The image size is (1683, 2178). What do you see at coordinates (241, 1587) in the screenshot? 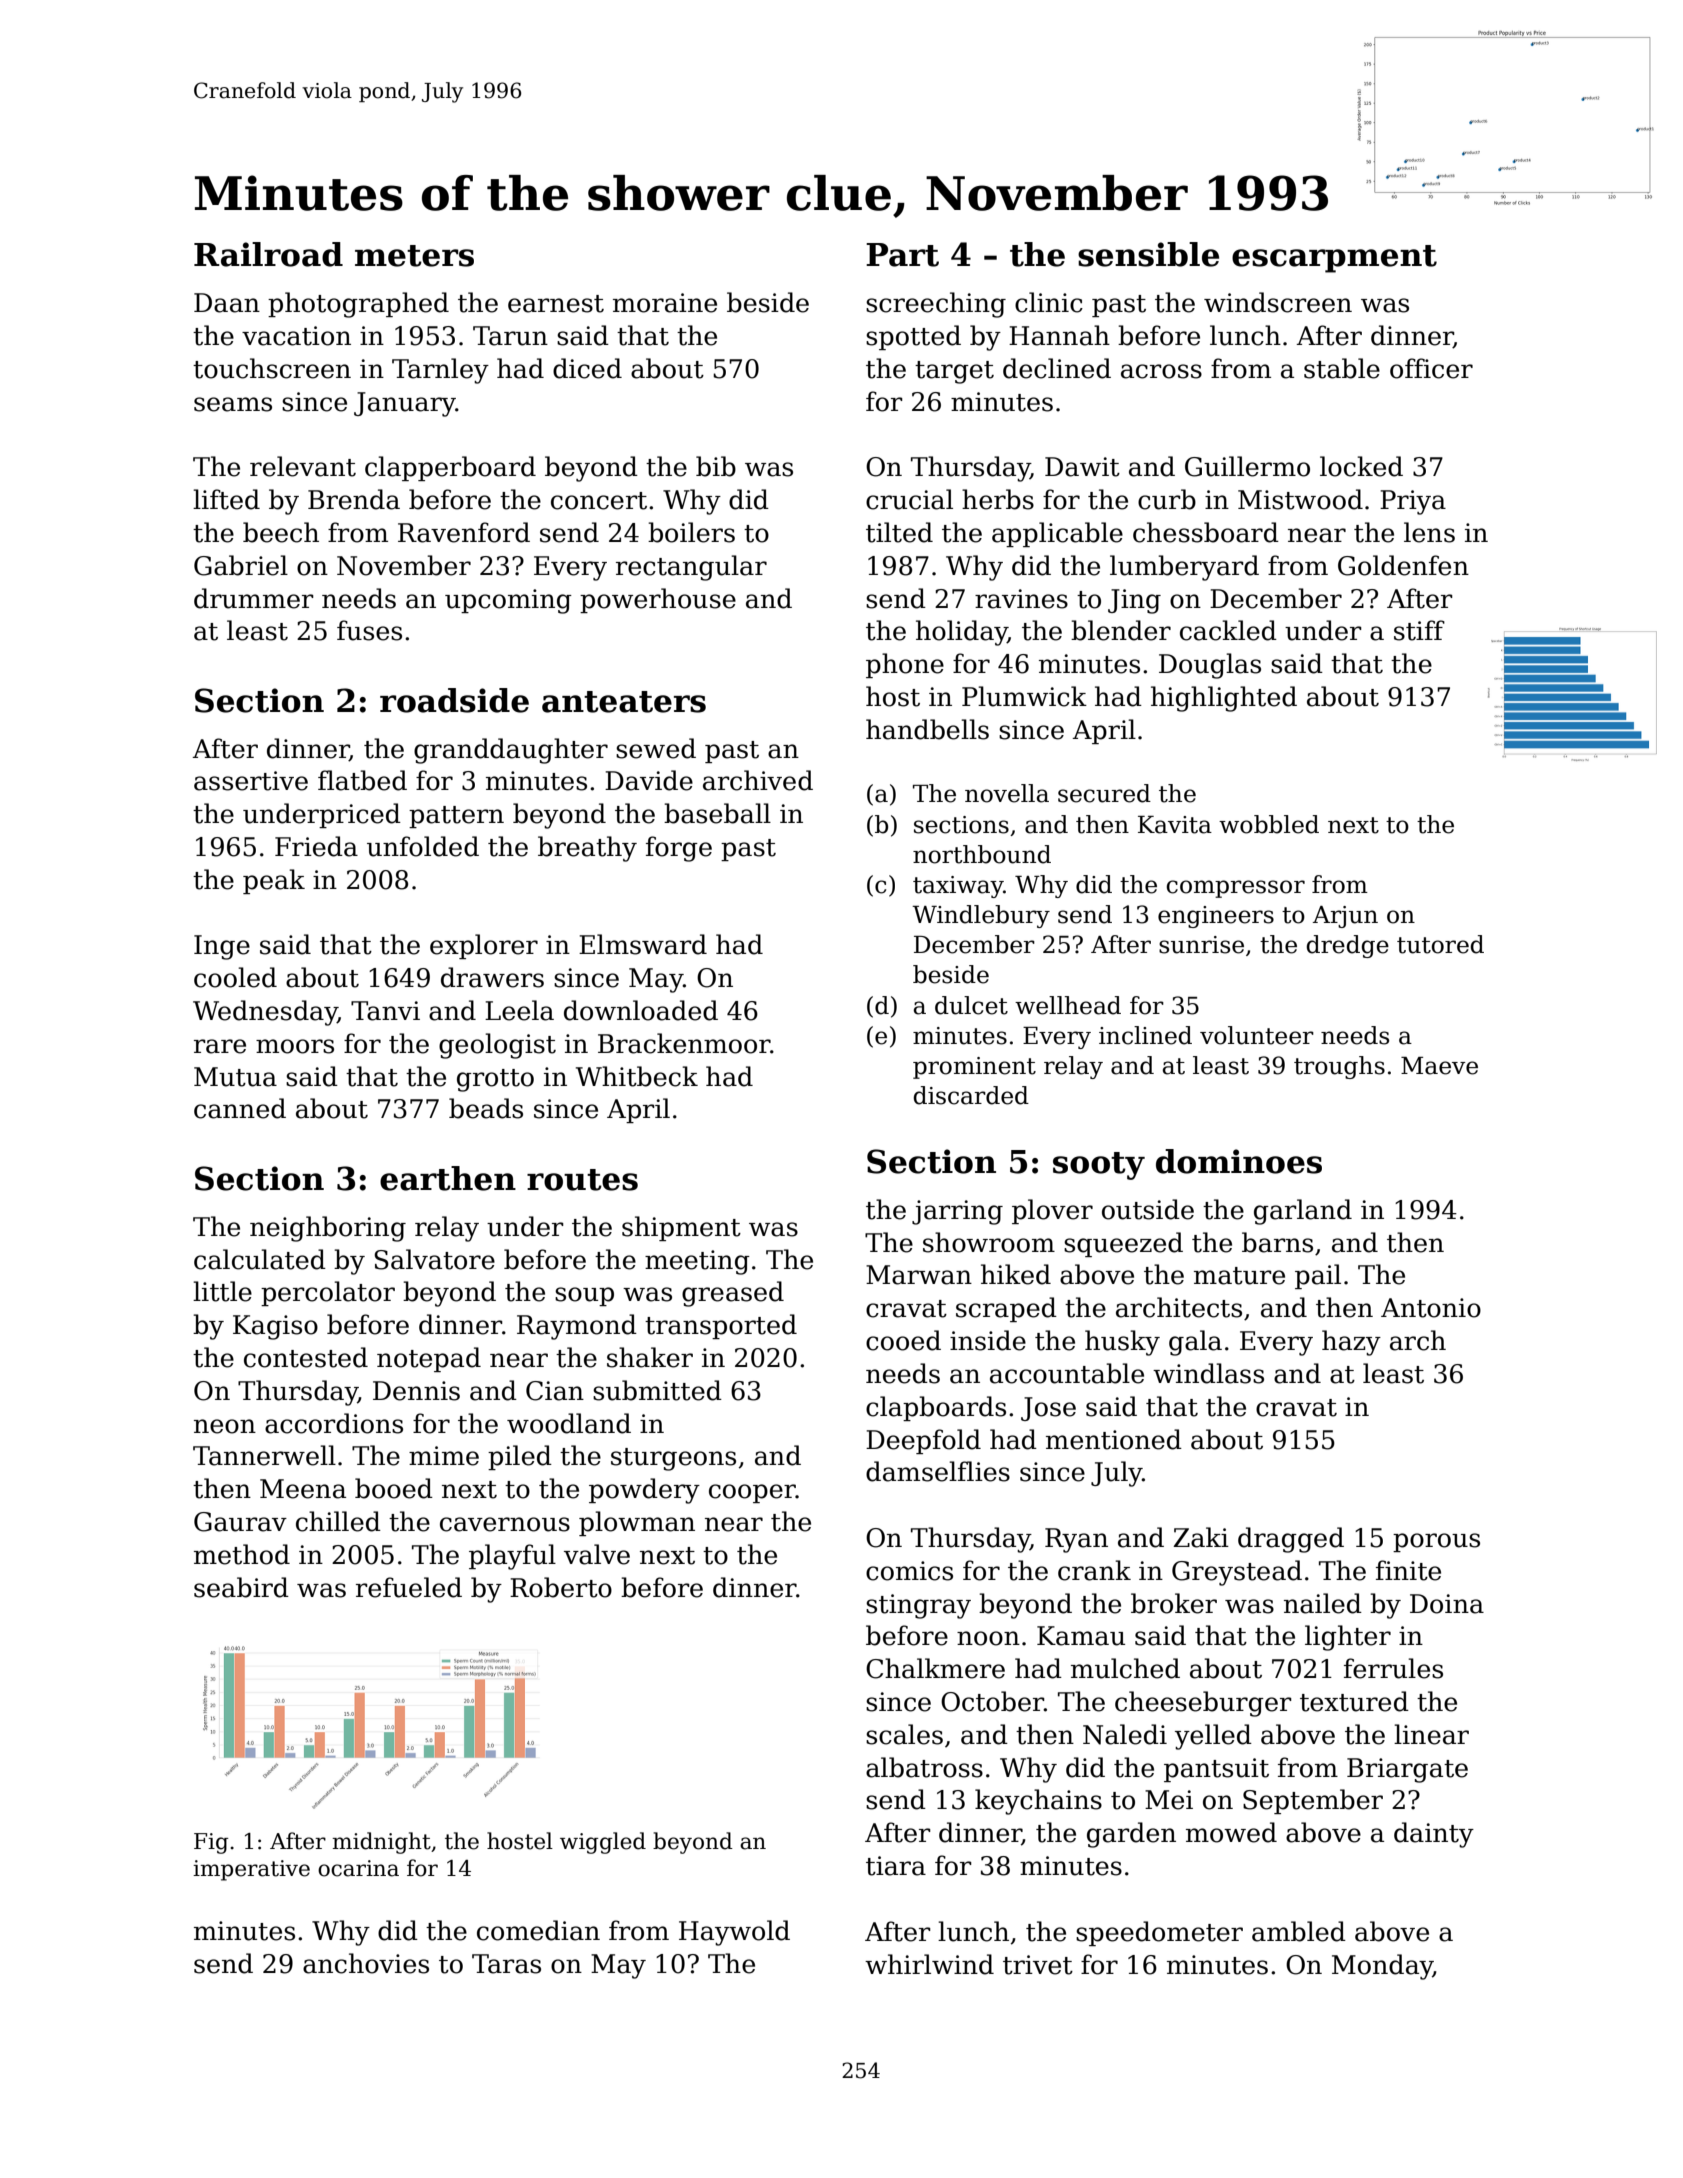
I see `seabird` at bounding box center [241, 1587].
